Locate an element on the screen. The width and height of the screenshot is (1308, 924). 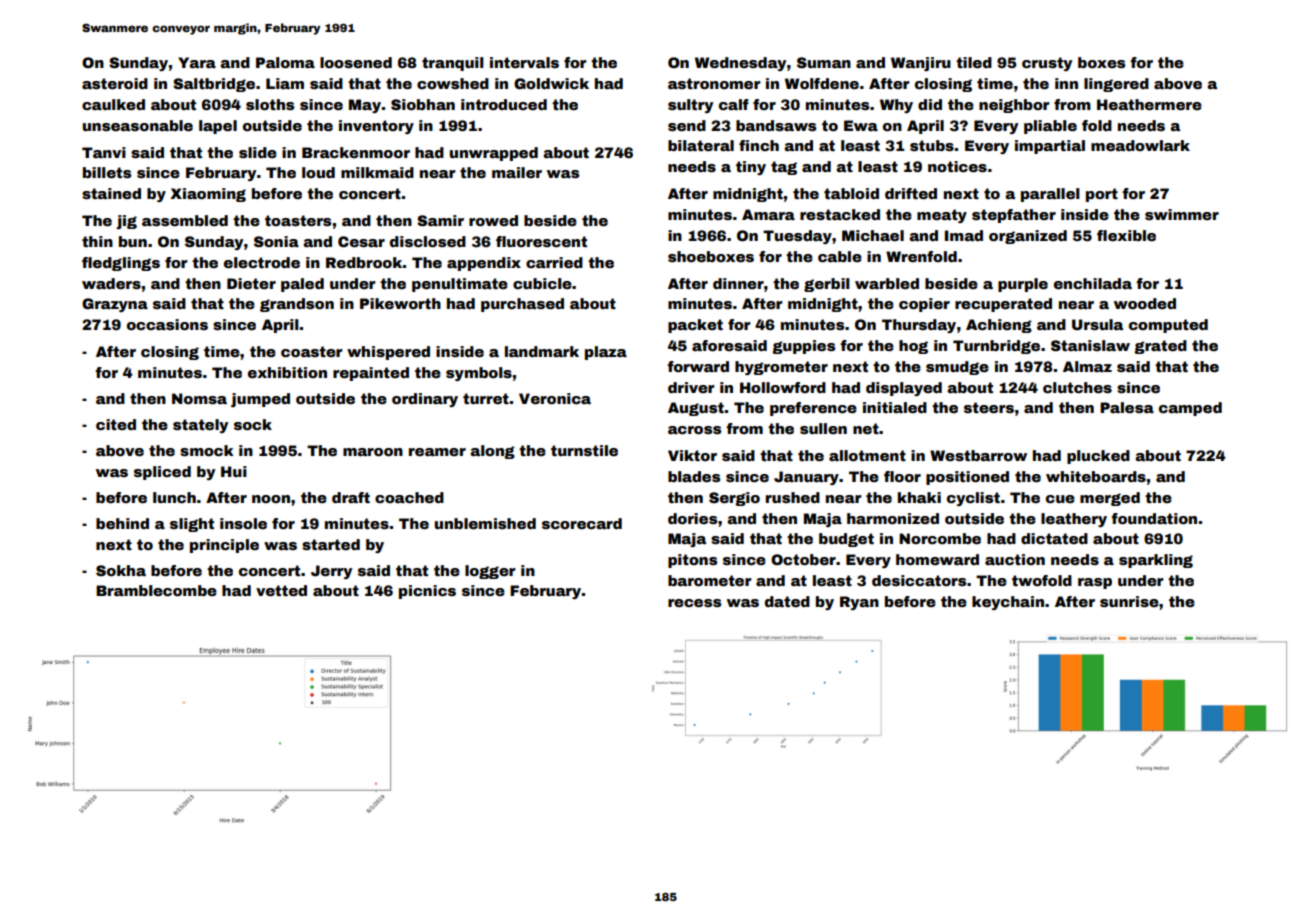
Heathermere is located at coordinates (1149, 104).
